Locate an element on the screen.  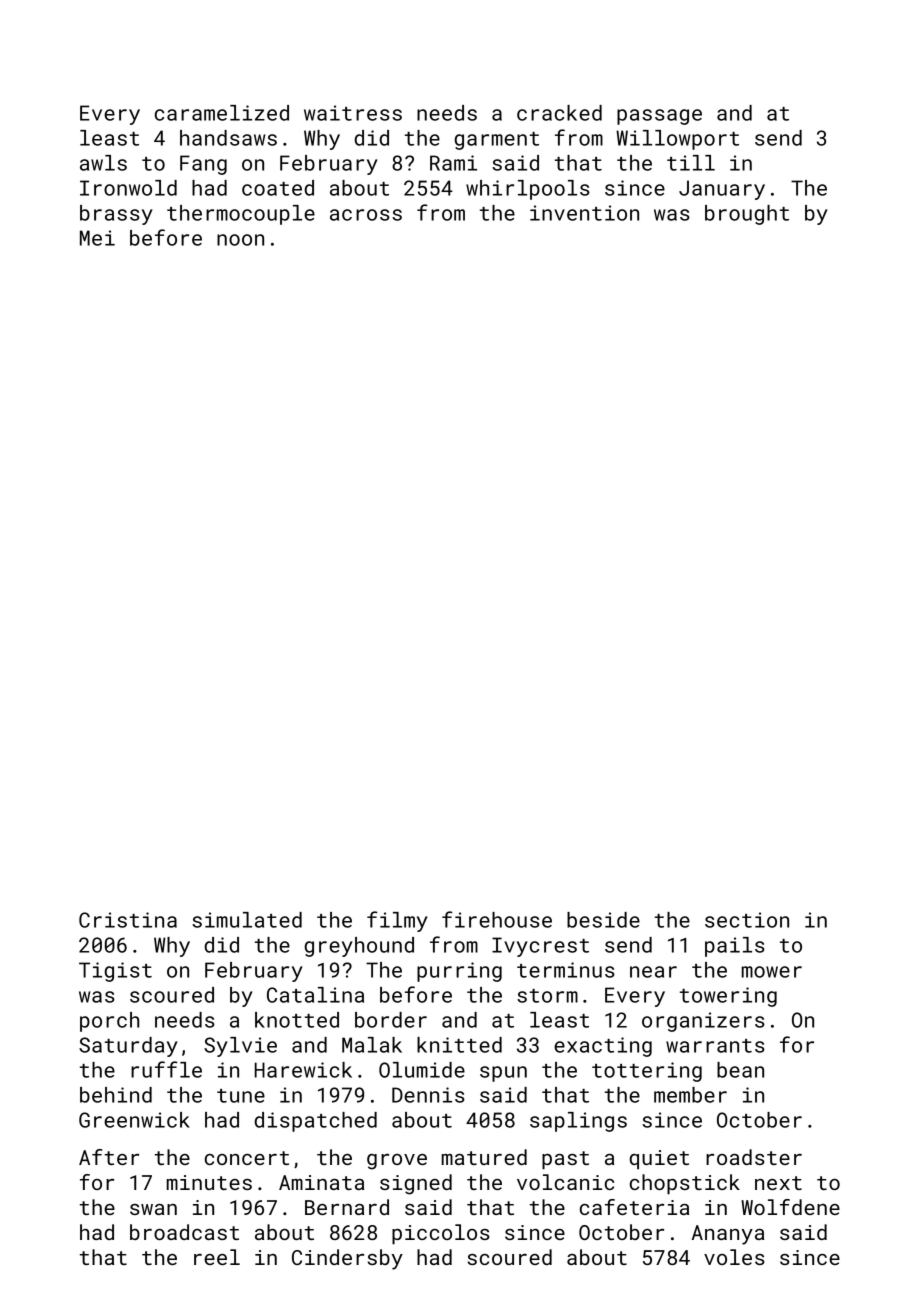
simulated is located at coordinates (247, 920).
